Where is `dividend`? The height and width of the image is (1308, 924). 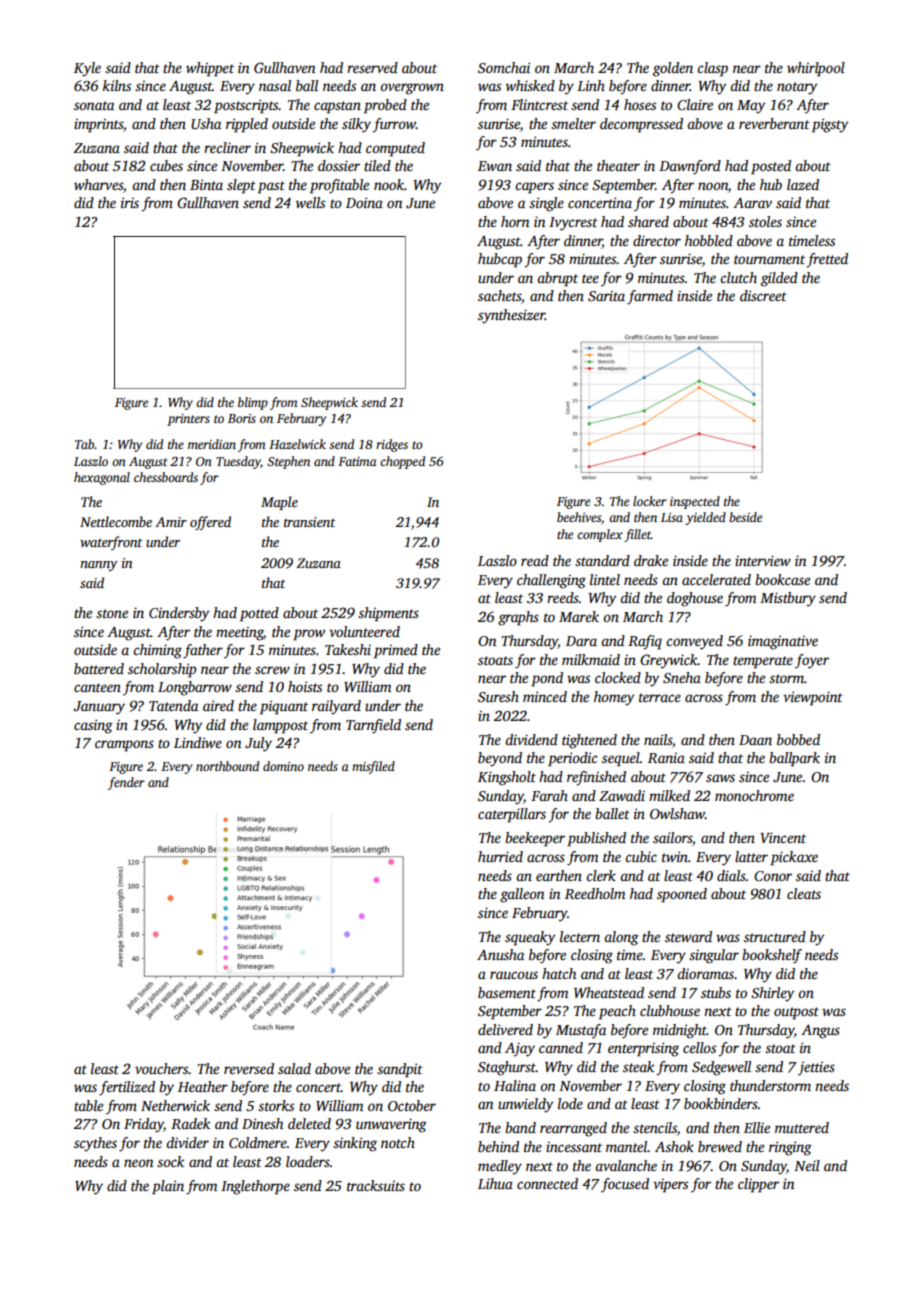
dividend is located at coordinates (531, 739).
